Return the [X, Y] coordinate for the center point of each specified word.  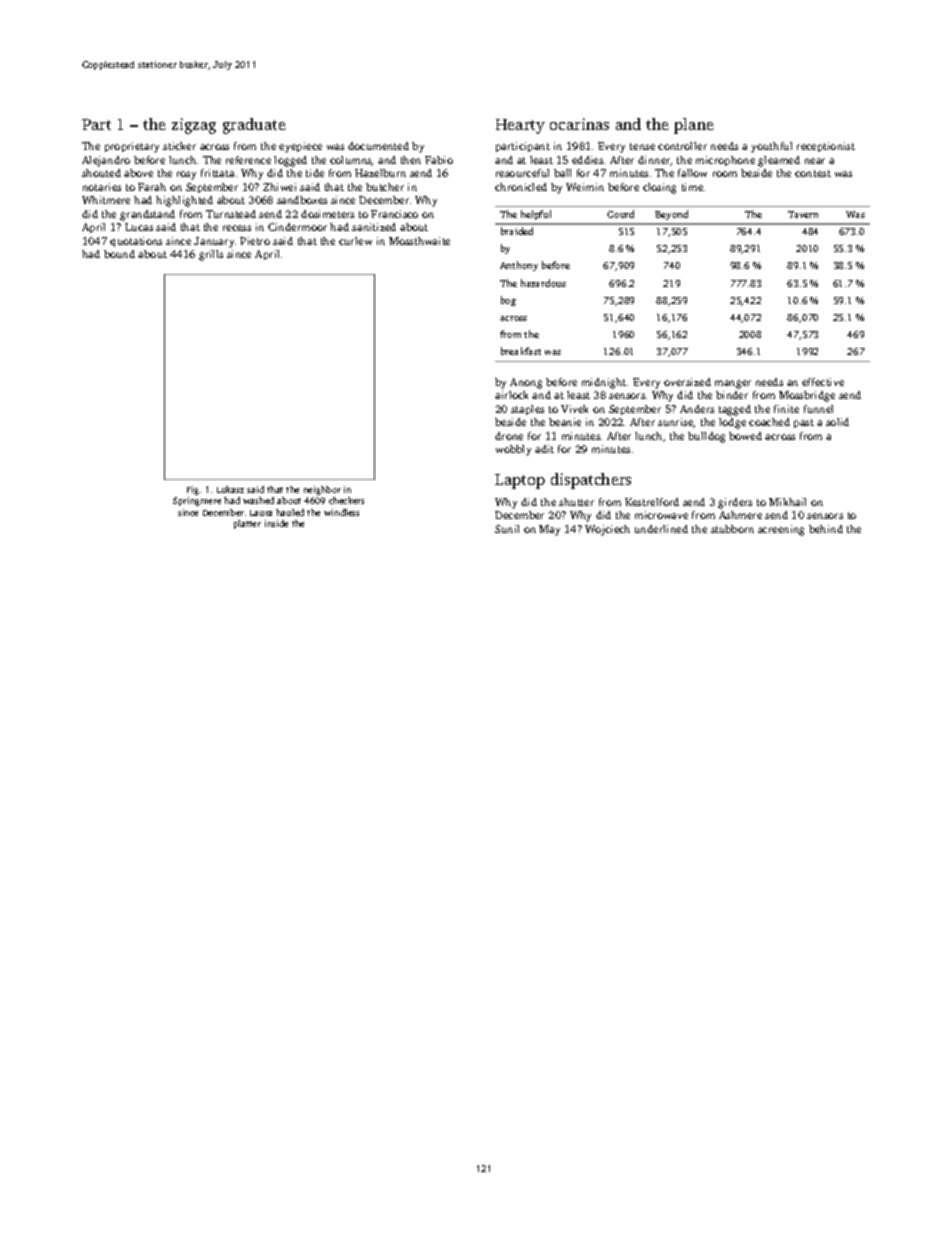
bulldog [706, 437]
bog [508, 301]
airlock [511, 395]
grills [211, 255]
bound [119, 254]
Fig [193, 490]
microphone [725, 161]
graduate [254, 126]
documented [378, 146]
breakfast [521, 351]
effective [823, 382]
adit [544, 449]
